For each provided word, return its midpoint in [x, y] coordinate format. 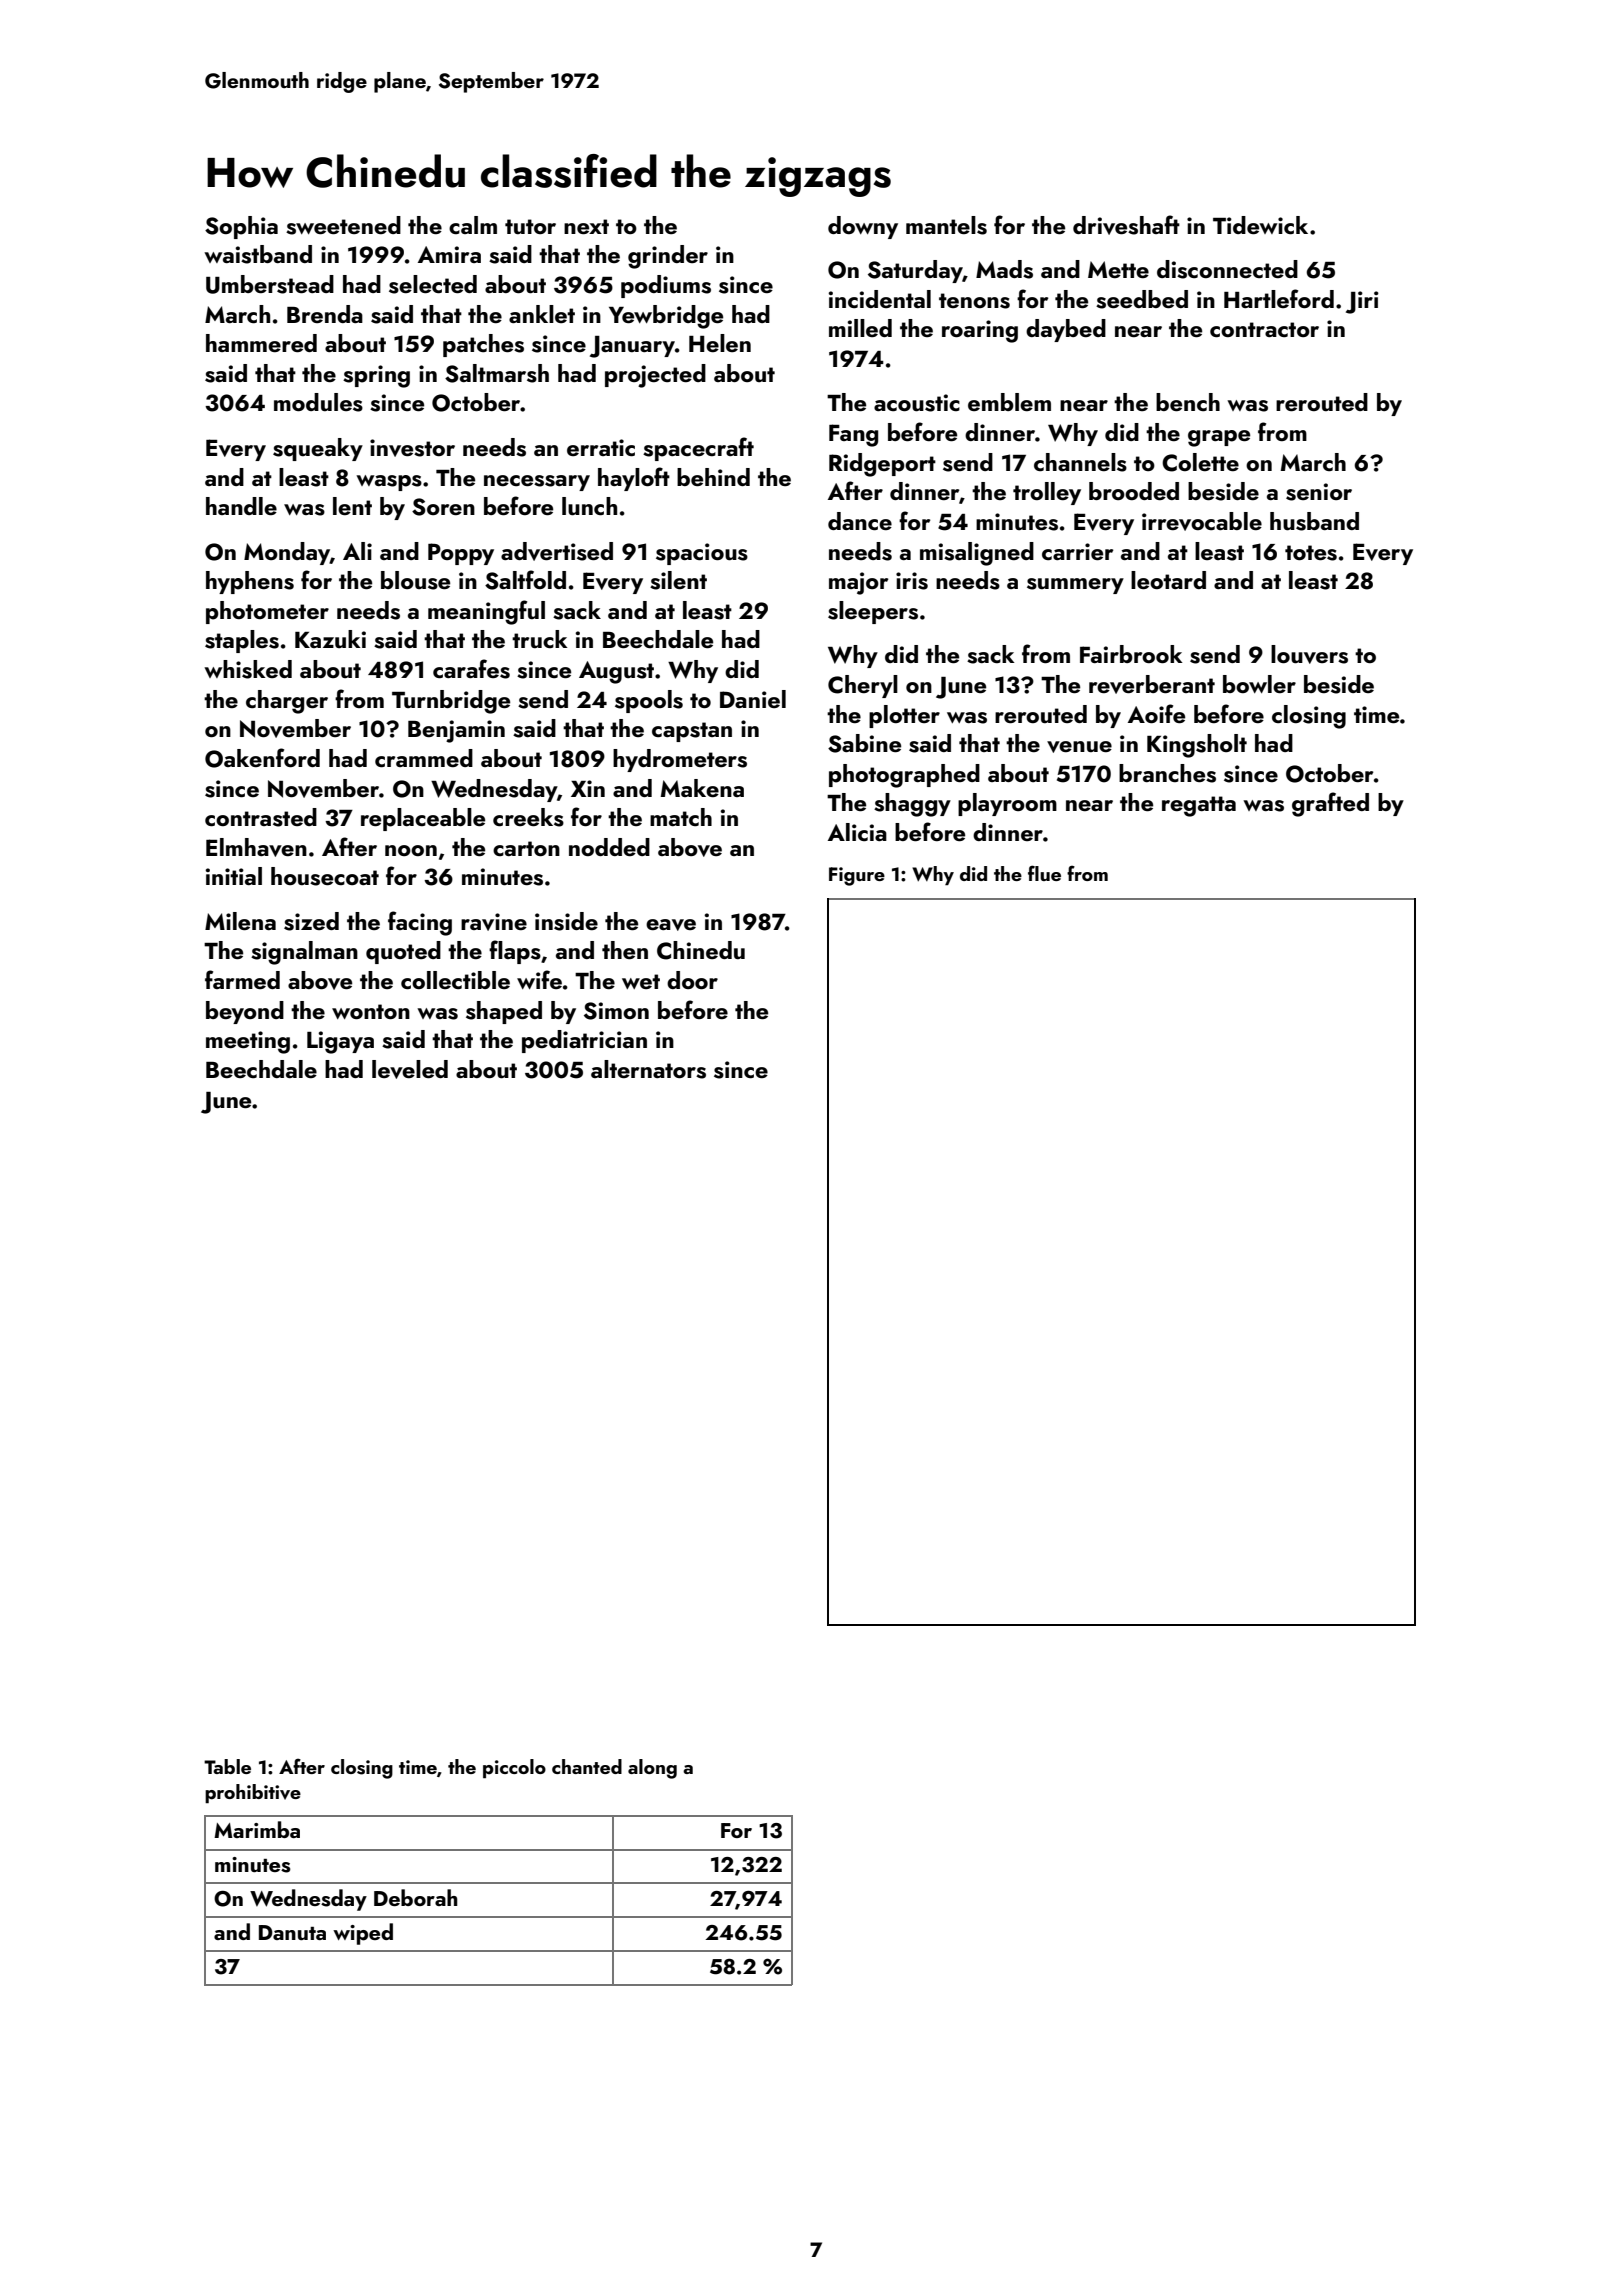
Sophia [241, 227]
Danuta [292, 1932]
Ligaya [340, 1042]
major [858, 583]
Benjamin [456, 731]
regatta [1199, 806]
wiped [363, 1934]
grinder [668, 257]
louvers [1309, 654]
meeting [248, 1042]
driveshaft [1126, 225]
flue [1044, 873]
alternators [648, 1069]
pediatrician [584, 1041]
